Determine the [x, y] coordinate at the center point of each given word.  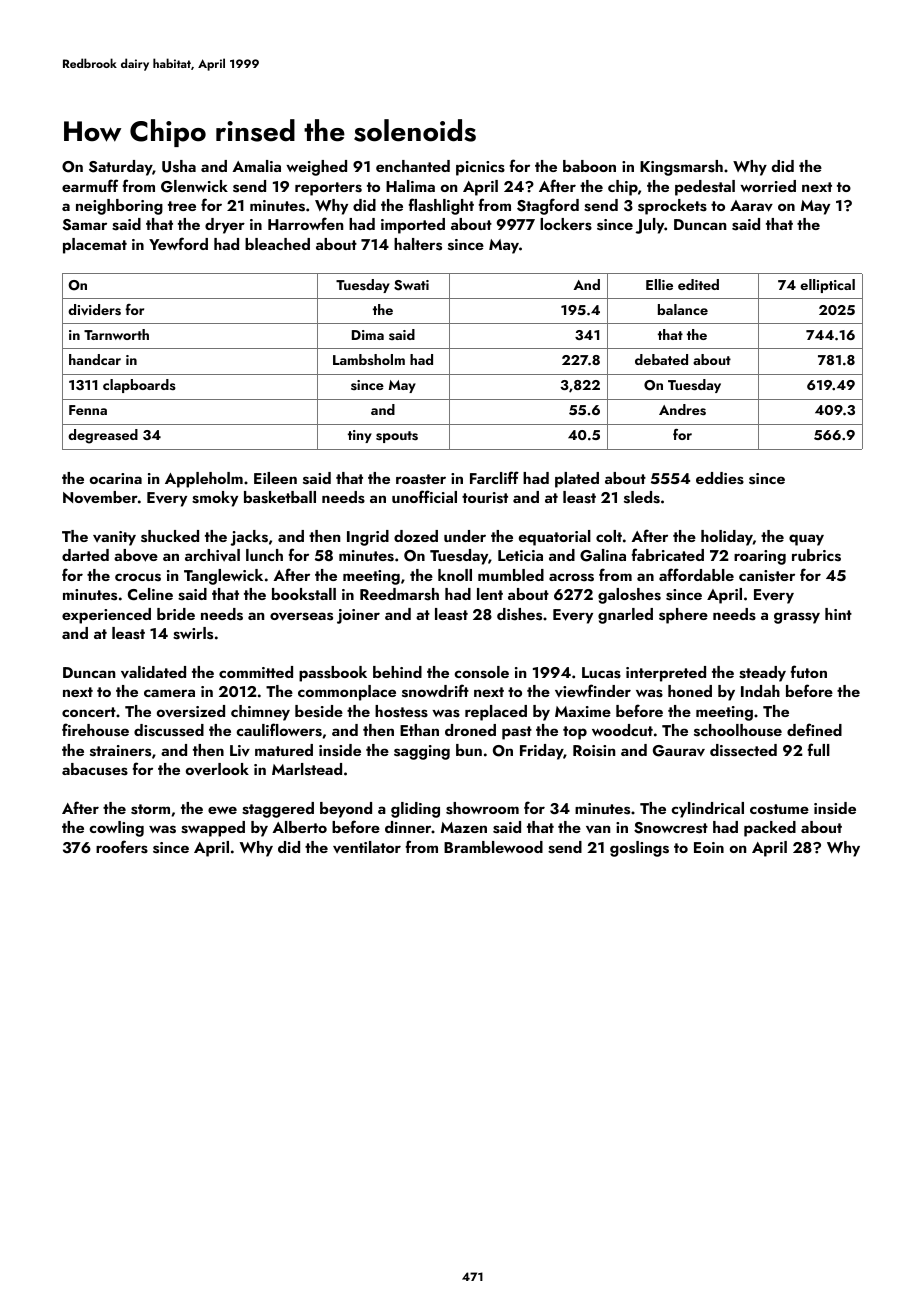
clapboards [139, 386]
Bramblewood [493, 847]
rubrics [816, 555]
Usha [179, 166]
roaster [421, 479]
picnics [480, 168]
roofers [122, 847]
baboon [589, 166]
